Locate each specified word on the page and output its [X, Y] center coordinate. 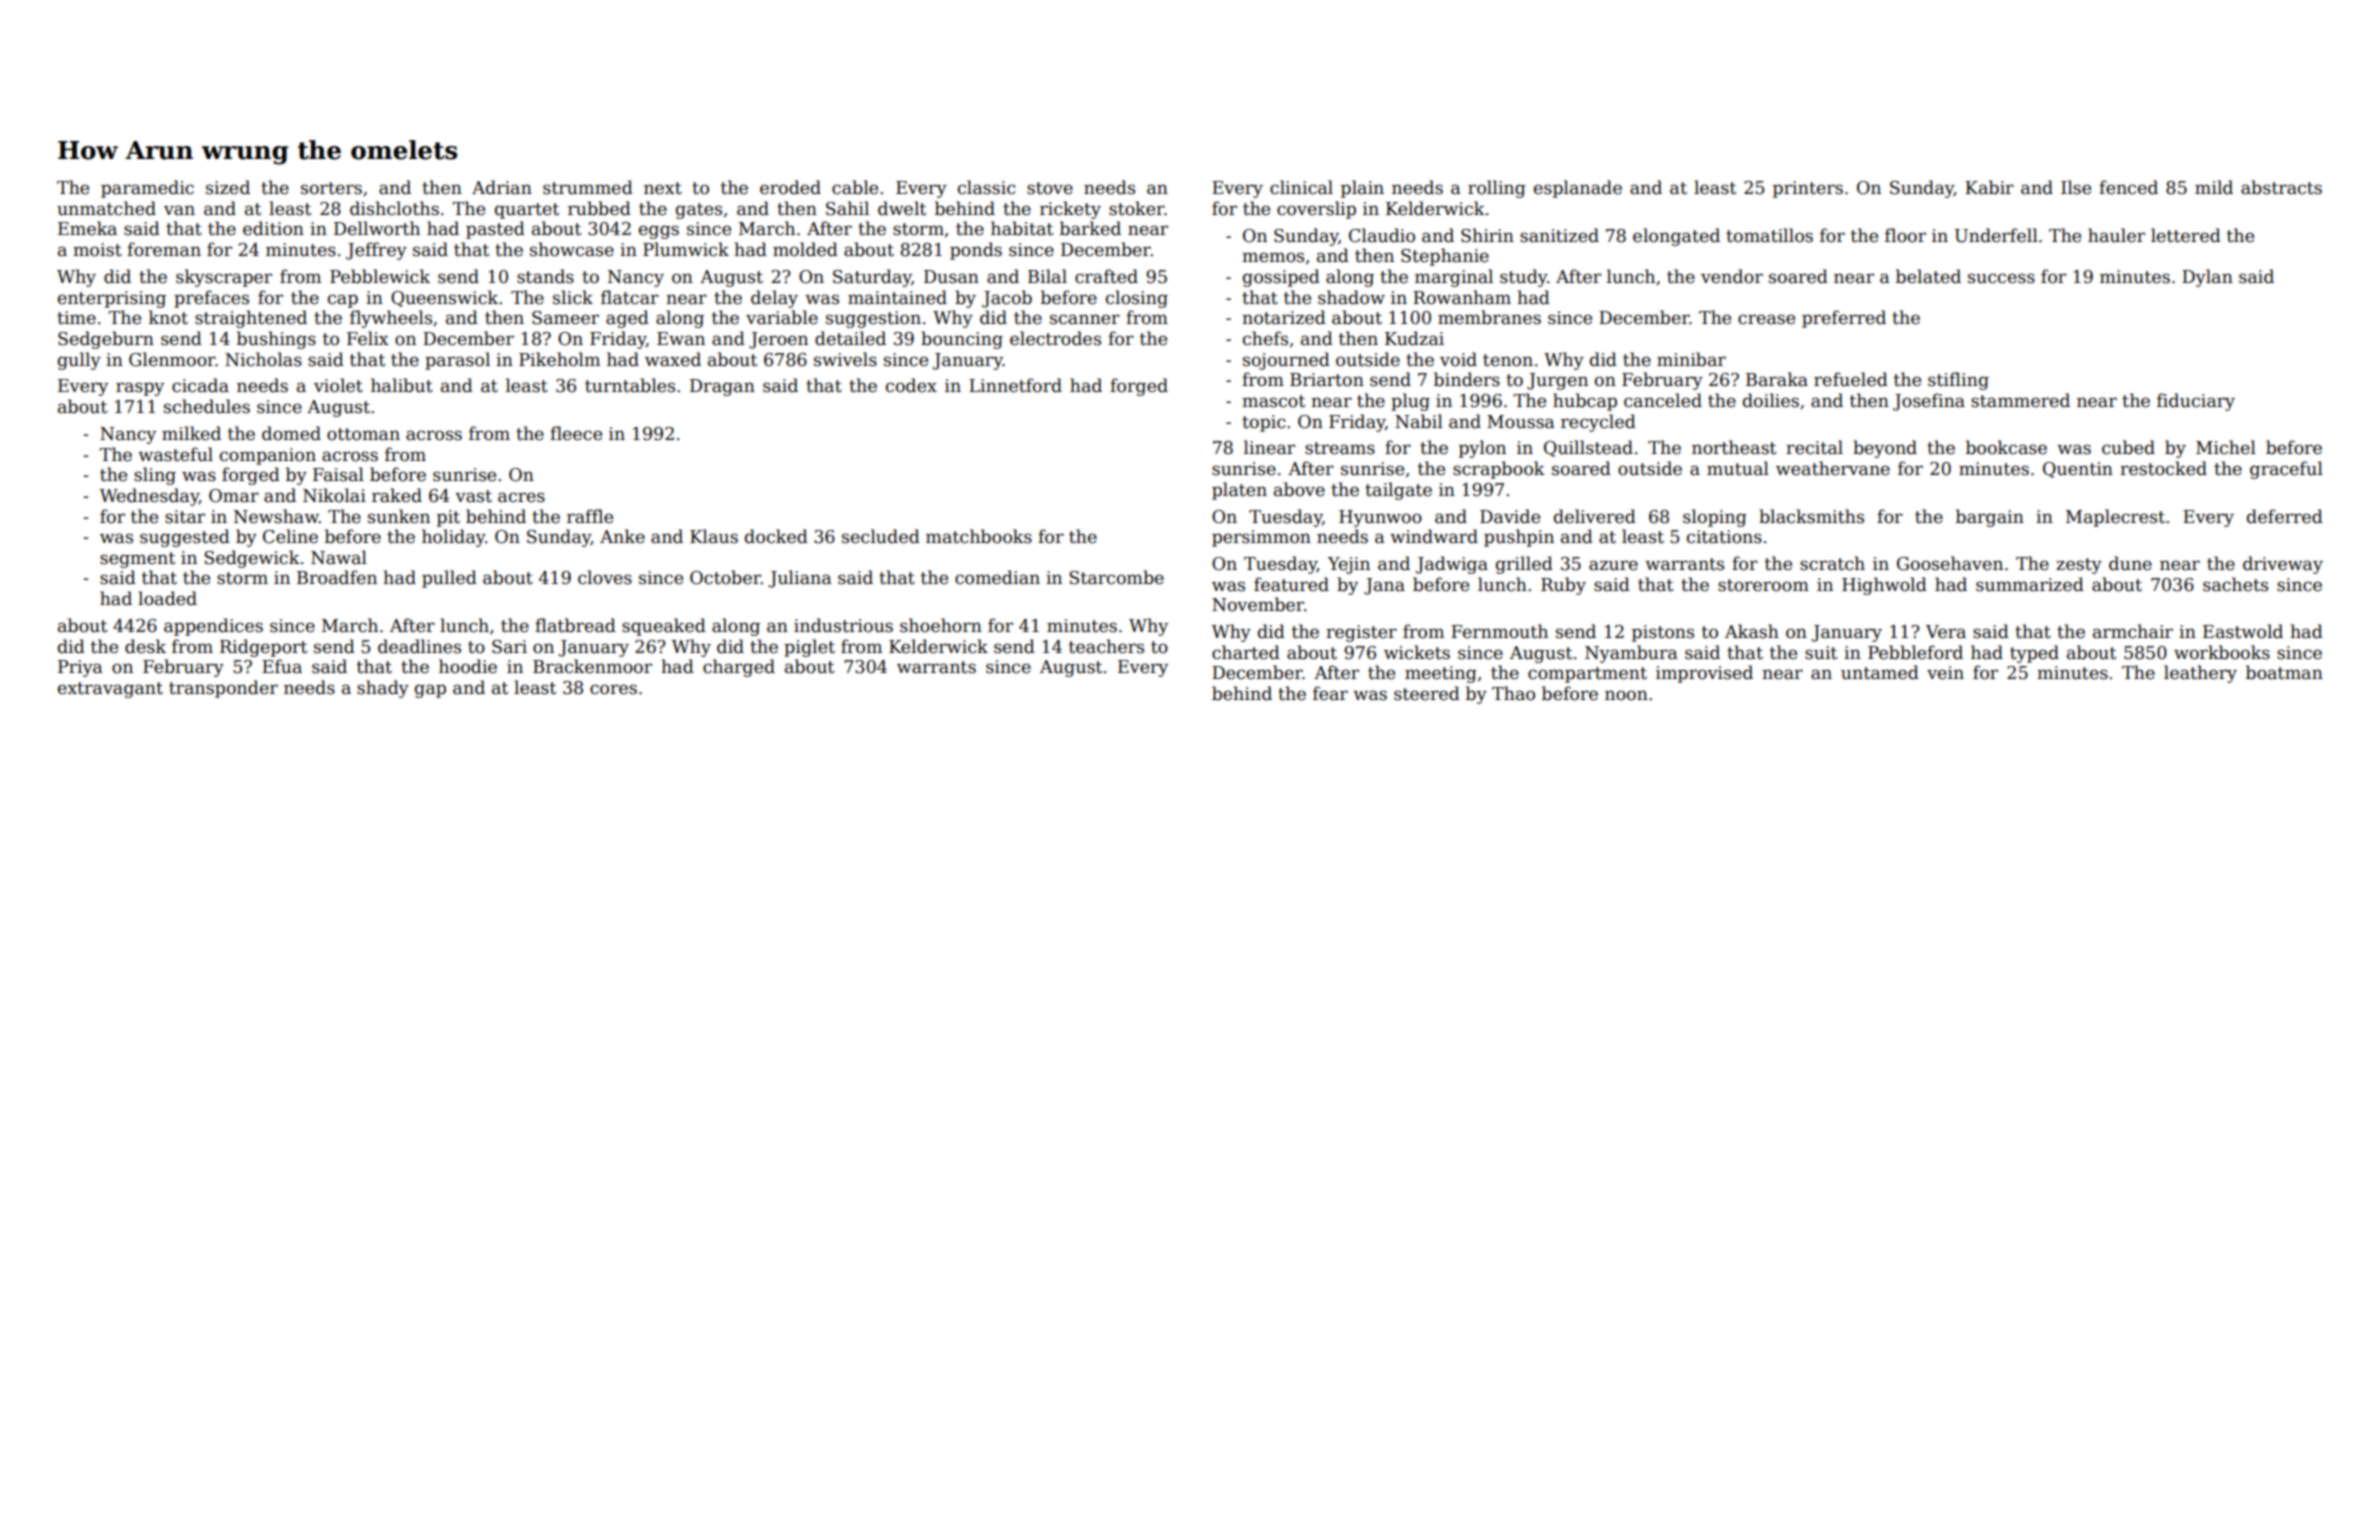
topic [1263, 423]
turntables [630, 385]
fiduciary [2196, 402]
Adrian [502, 187]
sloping [1715, 518]
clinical [1301, 187]
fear [1330, 693]
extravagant [110, 690]
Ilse [2076, 187]
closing [1137, 299]
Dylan [2207, 278]
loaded [167, 598]
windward [1434, 536]
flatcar [630, 297]
